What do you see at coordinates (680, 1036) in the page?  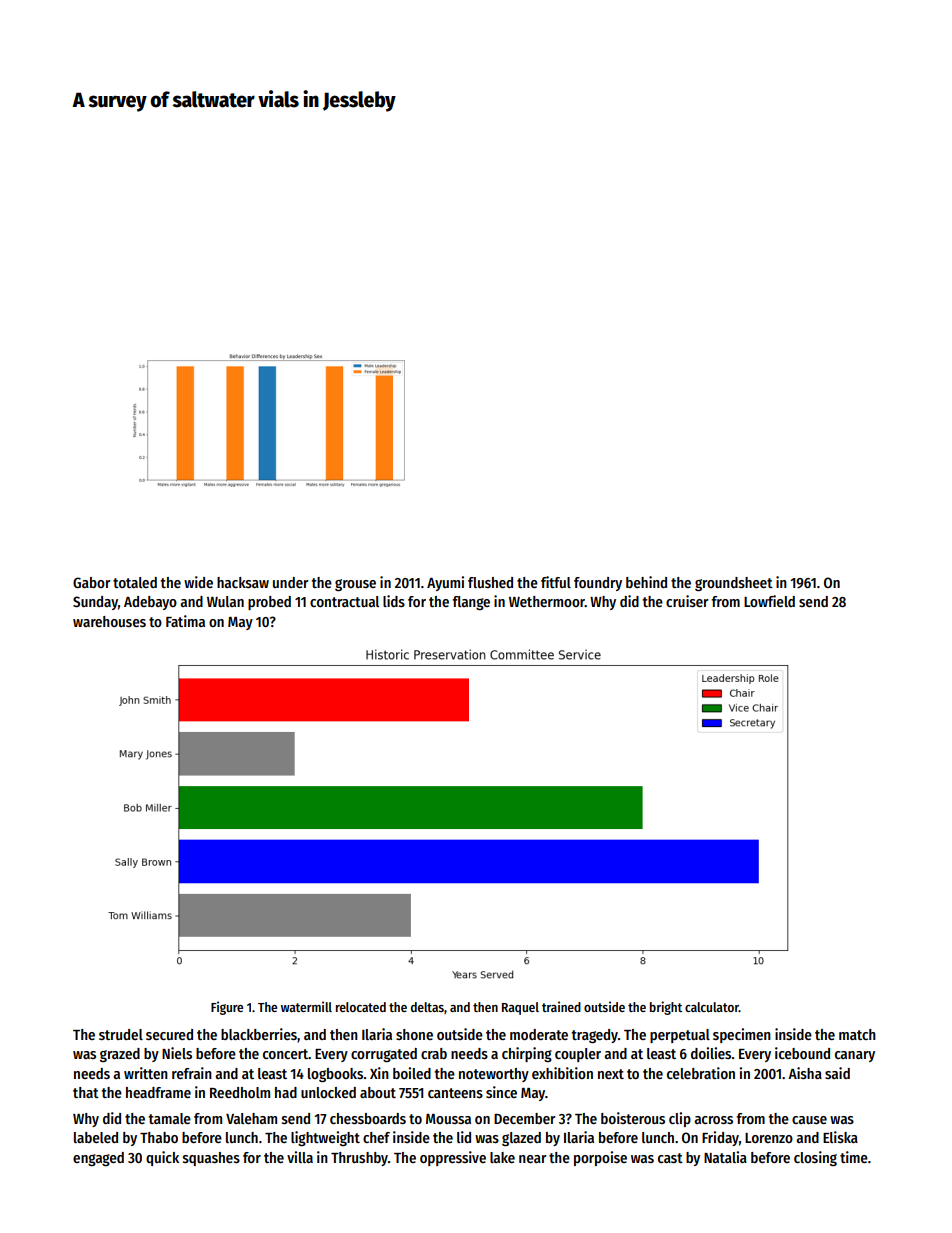 I see `perpetual` at bounding box center [680, 1036].
